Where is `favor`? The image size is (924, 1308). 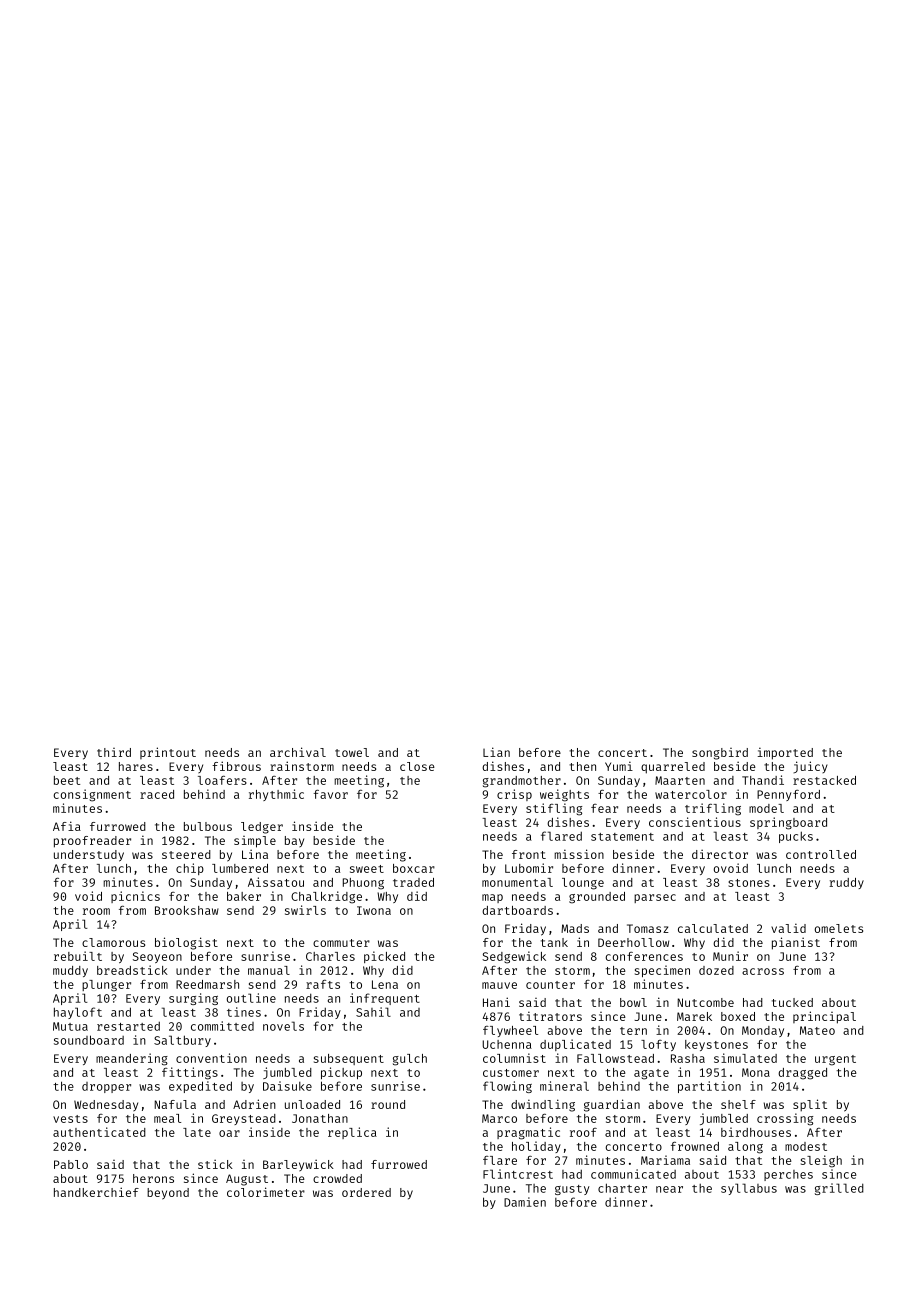
favor is located at coordinates (330, 794).
